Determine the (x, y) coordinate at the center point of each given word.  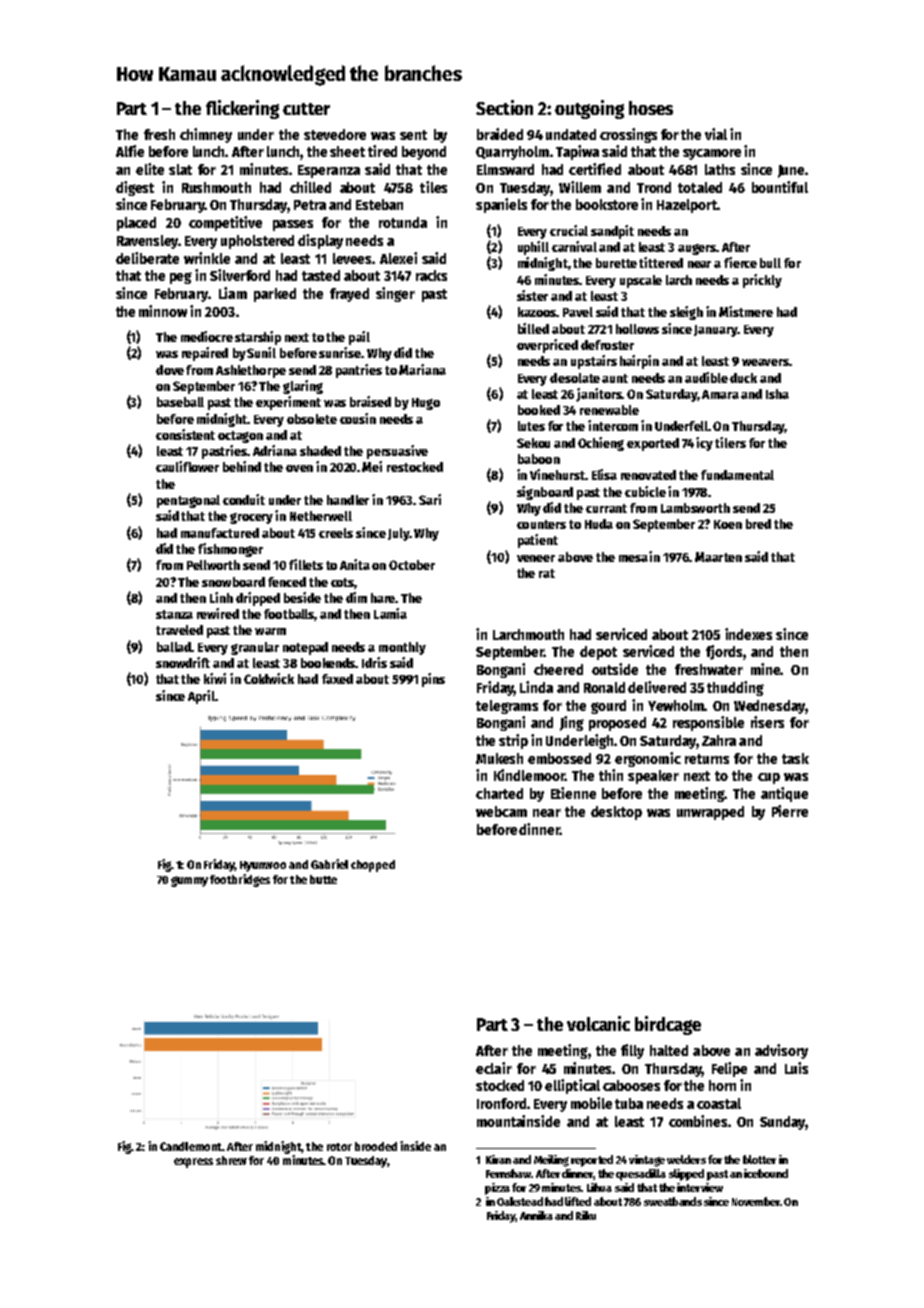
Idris (374, 662)
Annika (536, 1215)
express (193, 1163)
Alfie (130, 151)
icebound (766, 1173)
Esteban (379, 204)
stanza (174, 614)
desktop (616, 813)
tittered (661, 262)
